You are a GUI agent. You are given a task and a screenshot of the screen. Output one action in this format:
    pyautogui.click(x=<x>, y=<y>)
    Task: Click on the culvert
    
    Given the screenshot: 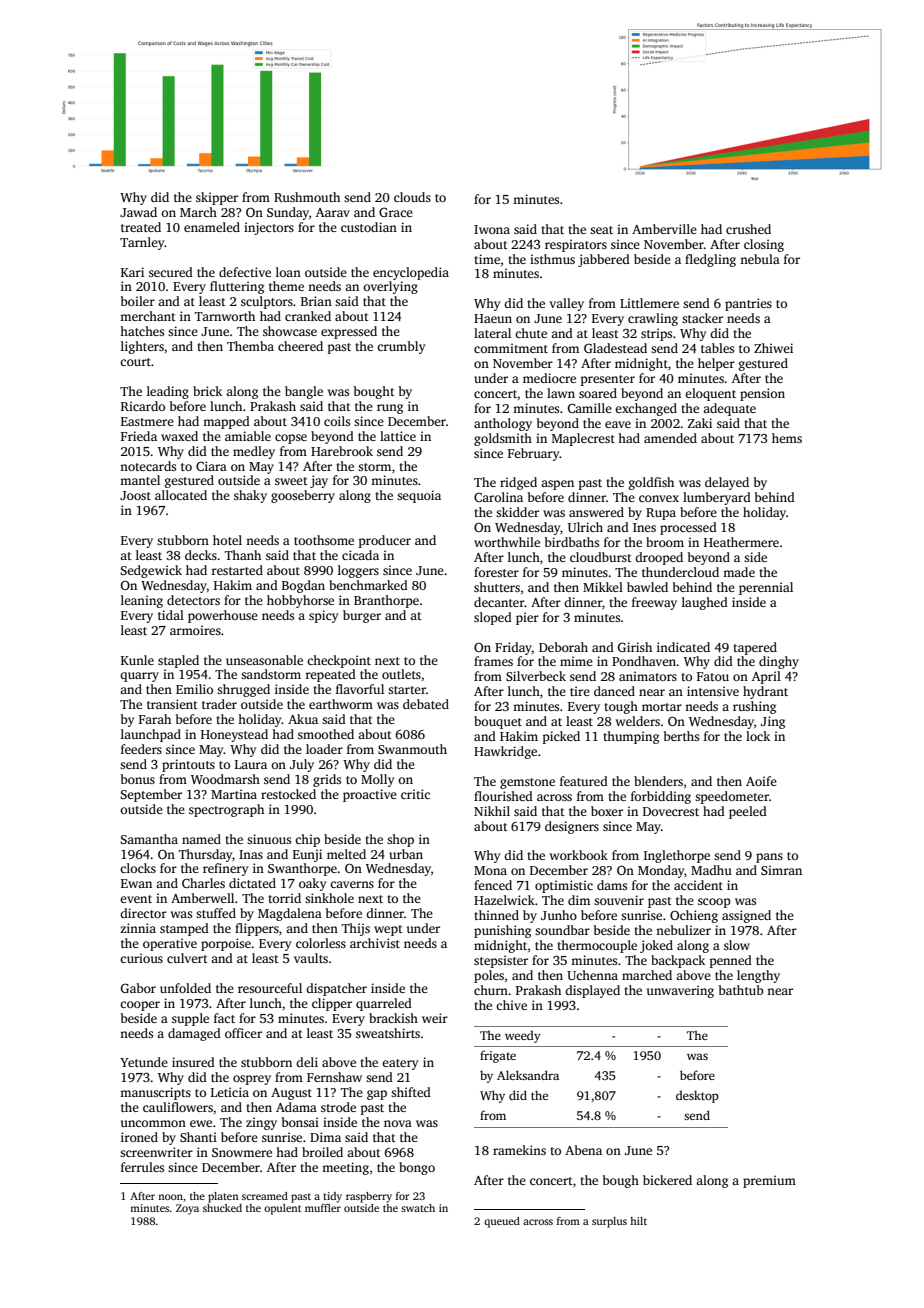 What is the action you would take?
    pyautogui.click(x=187, y=958)
